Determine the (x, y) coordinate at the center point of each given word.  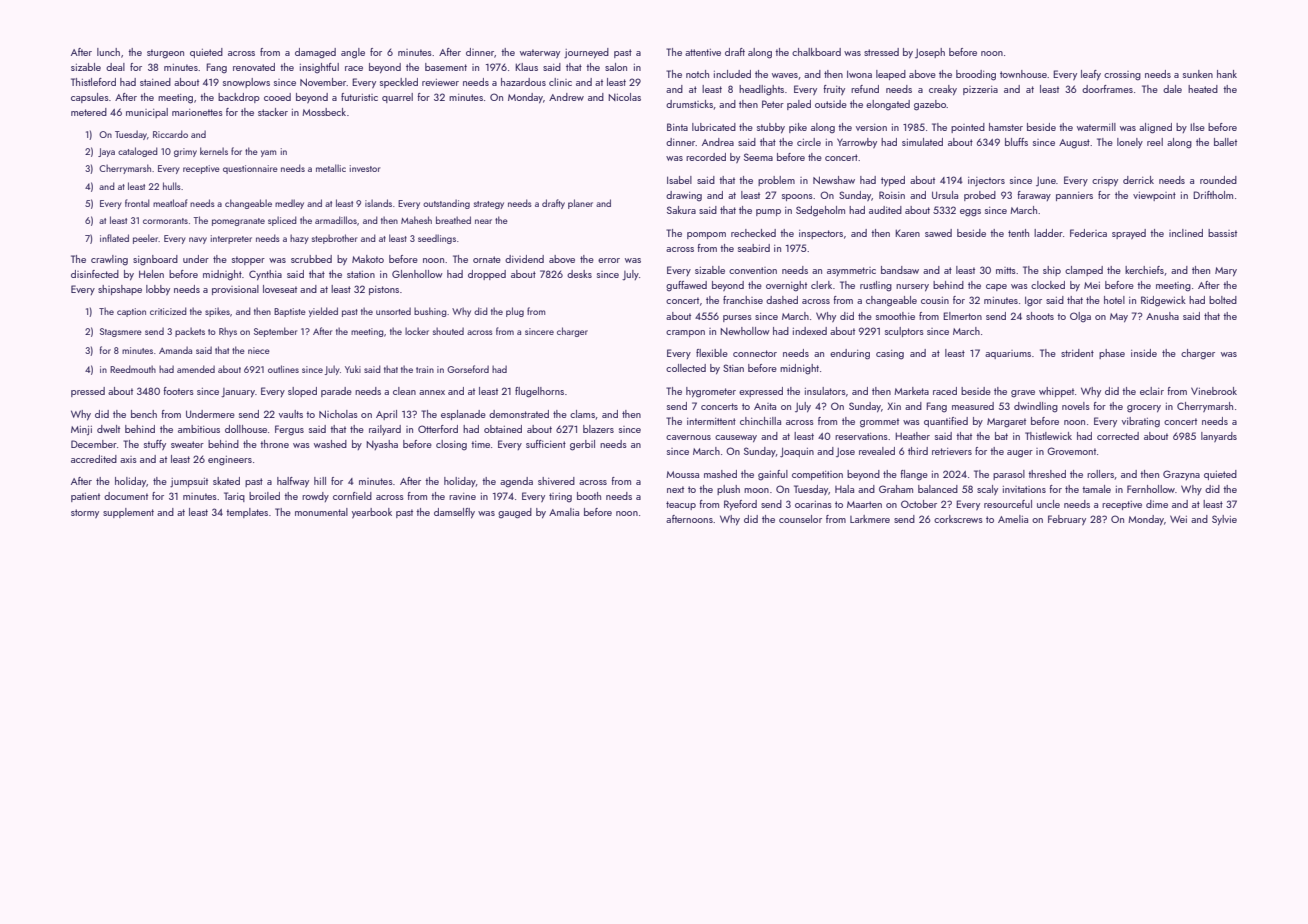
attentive (703, 52)
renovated (254, 67)
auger (1020, 454)
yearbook (372, 513)
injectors (986, 181)
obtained (503, 429)
